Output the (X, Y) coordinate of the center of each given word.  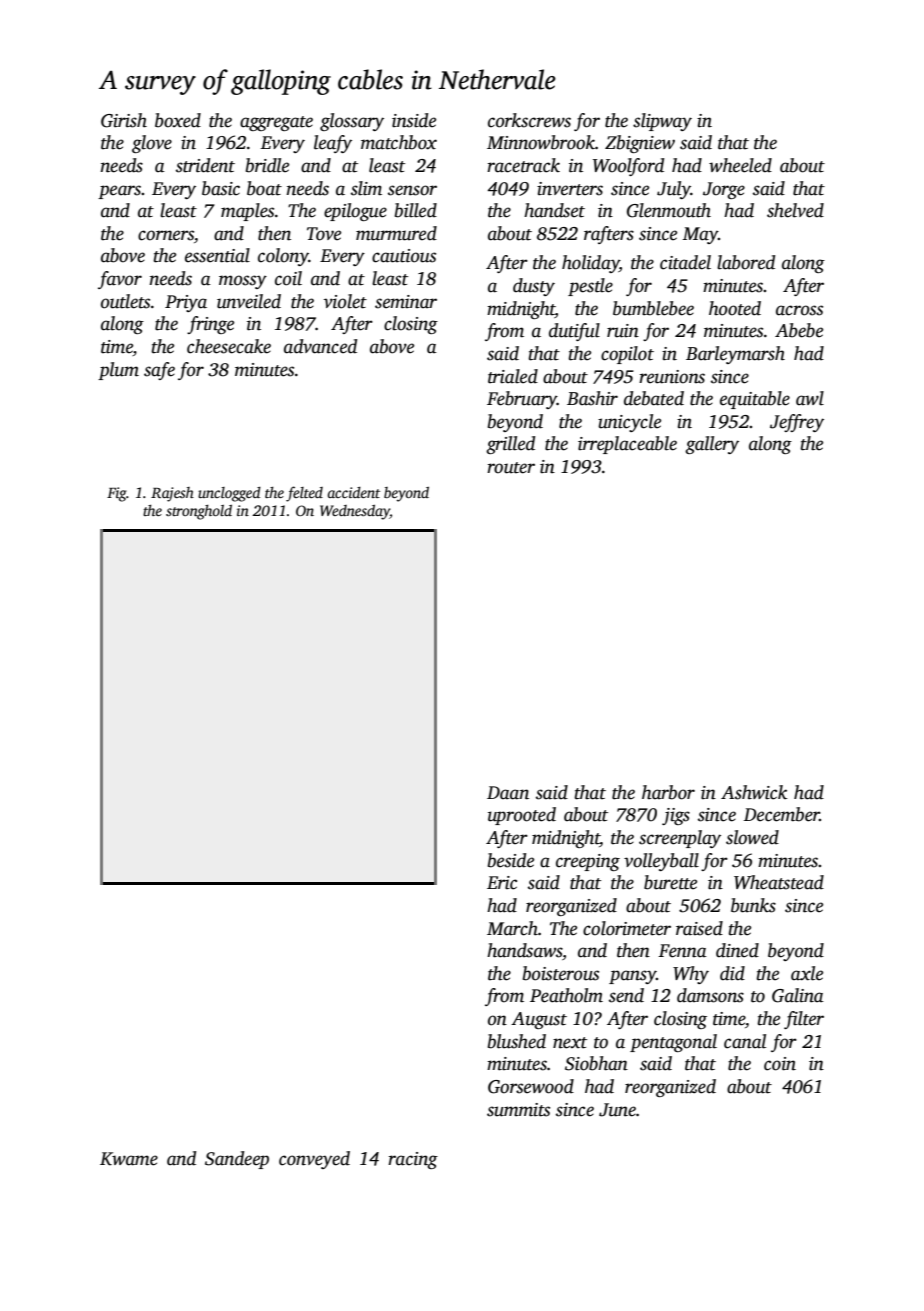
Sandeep (237, 1160)
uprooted (522, 816)
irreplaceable (627, 445)
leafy (333, 144)
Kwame (129, 1159)
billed (416, 210)
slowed (752, 837)
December (782, 814)
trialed (513, 376)
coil (288, 278)
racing (413, 1160)
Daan (508, 793)
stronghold (199, 512)
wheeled (740, 165)
